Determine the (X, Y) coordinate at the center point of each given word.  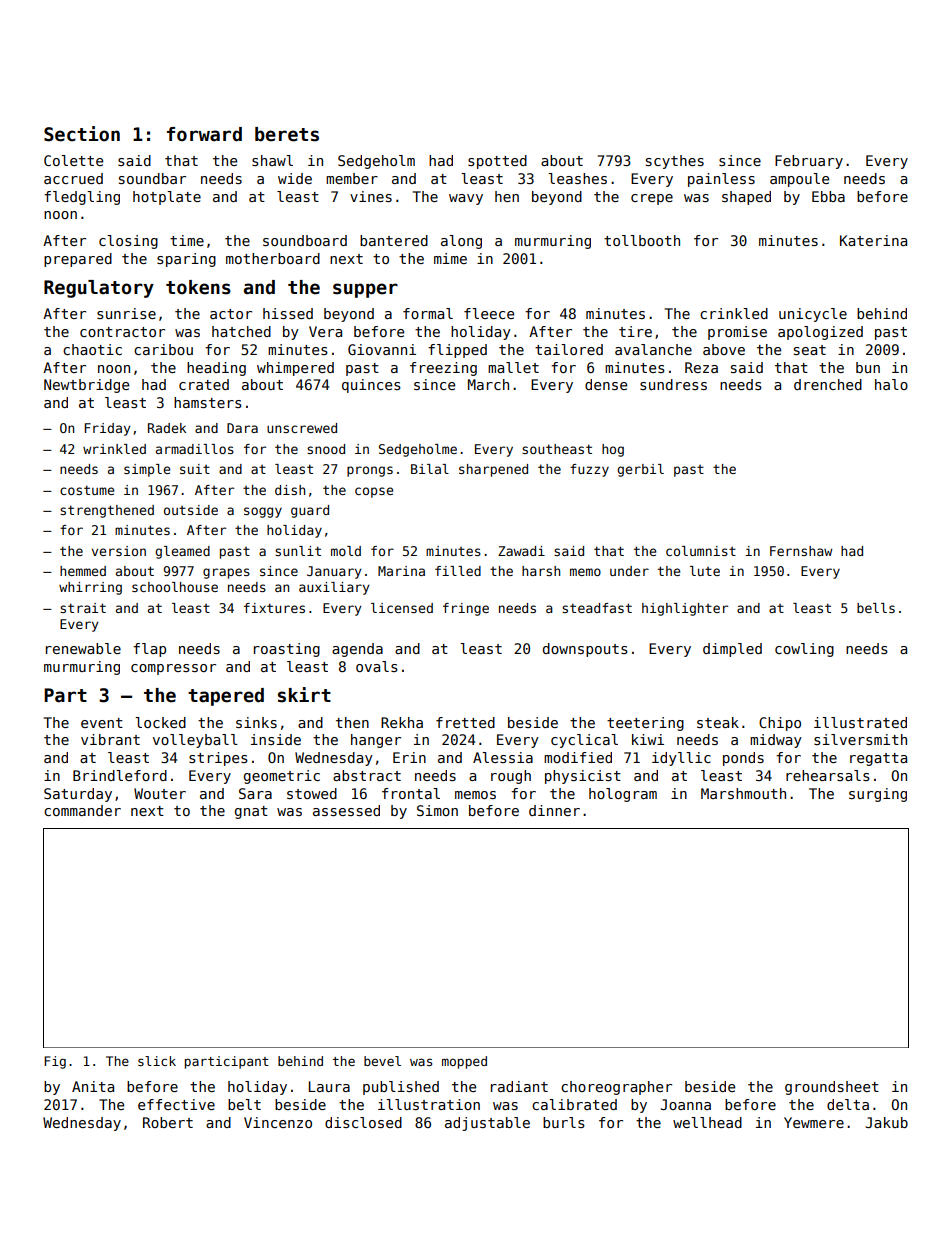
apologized (820, 333)
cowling (804, 650)
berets (287, 134)
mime (450, 258)
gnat (251, 812)
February (809, 162)
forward (204, 134)
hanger (376, 741)
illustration (429, 1104)
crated (204, 384)
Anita (93, 1086)
